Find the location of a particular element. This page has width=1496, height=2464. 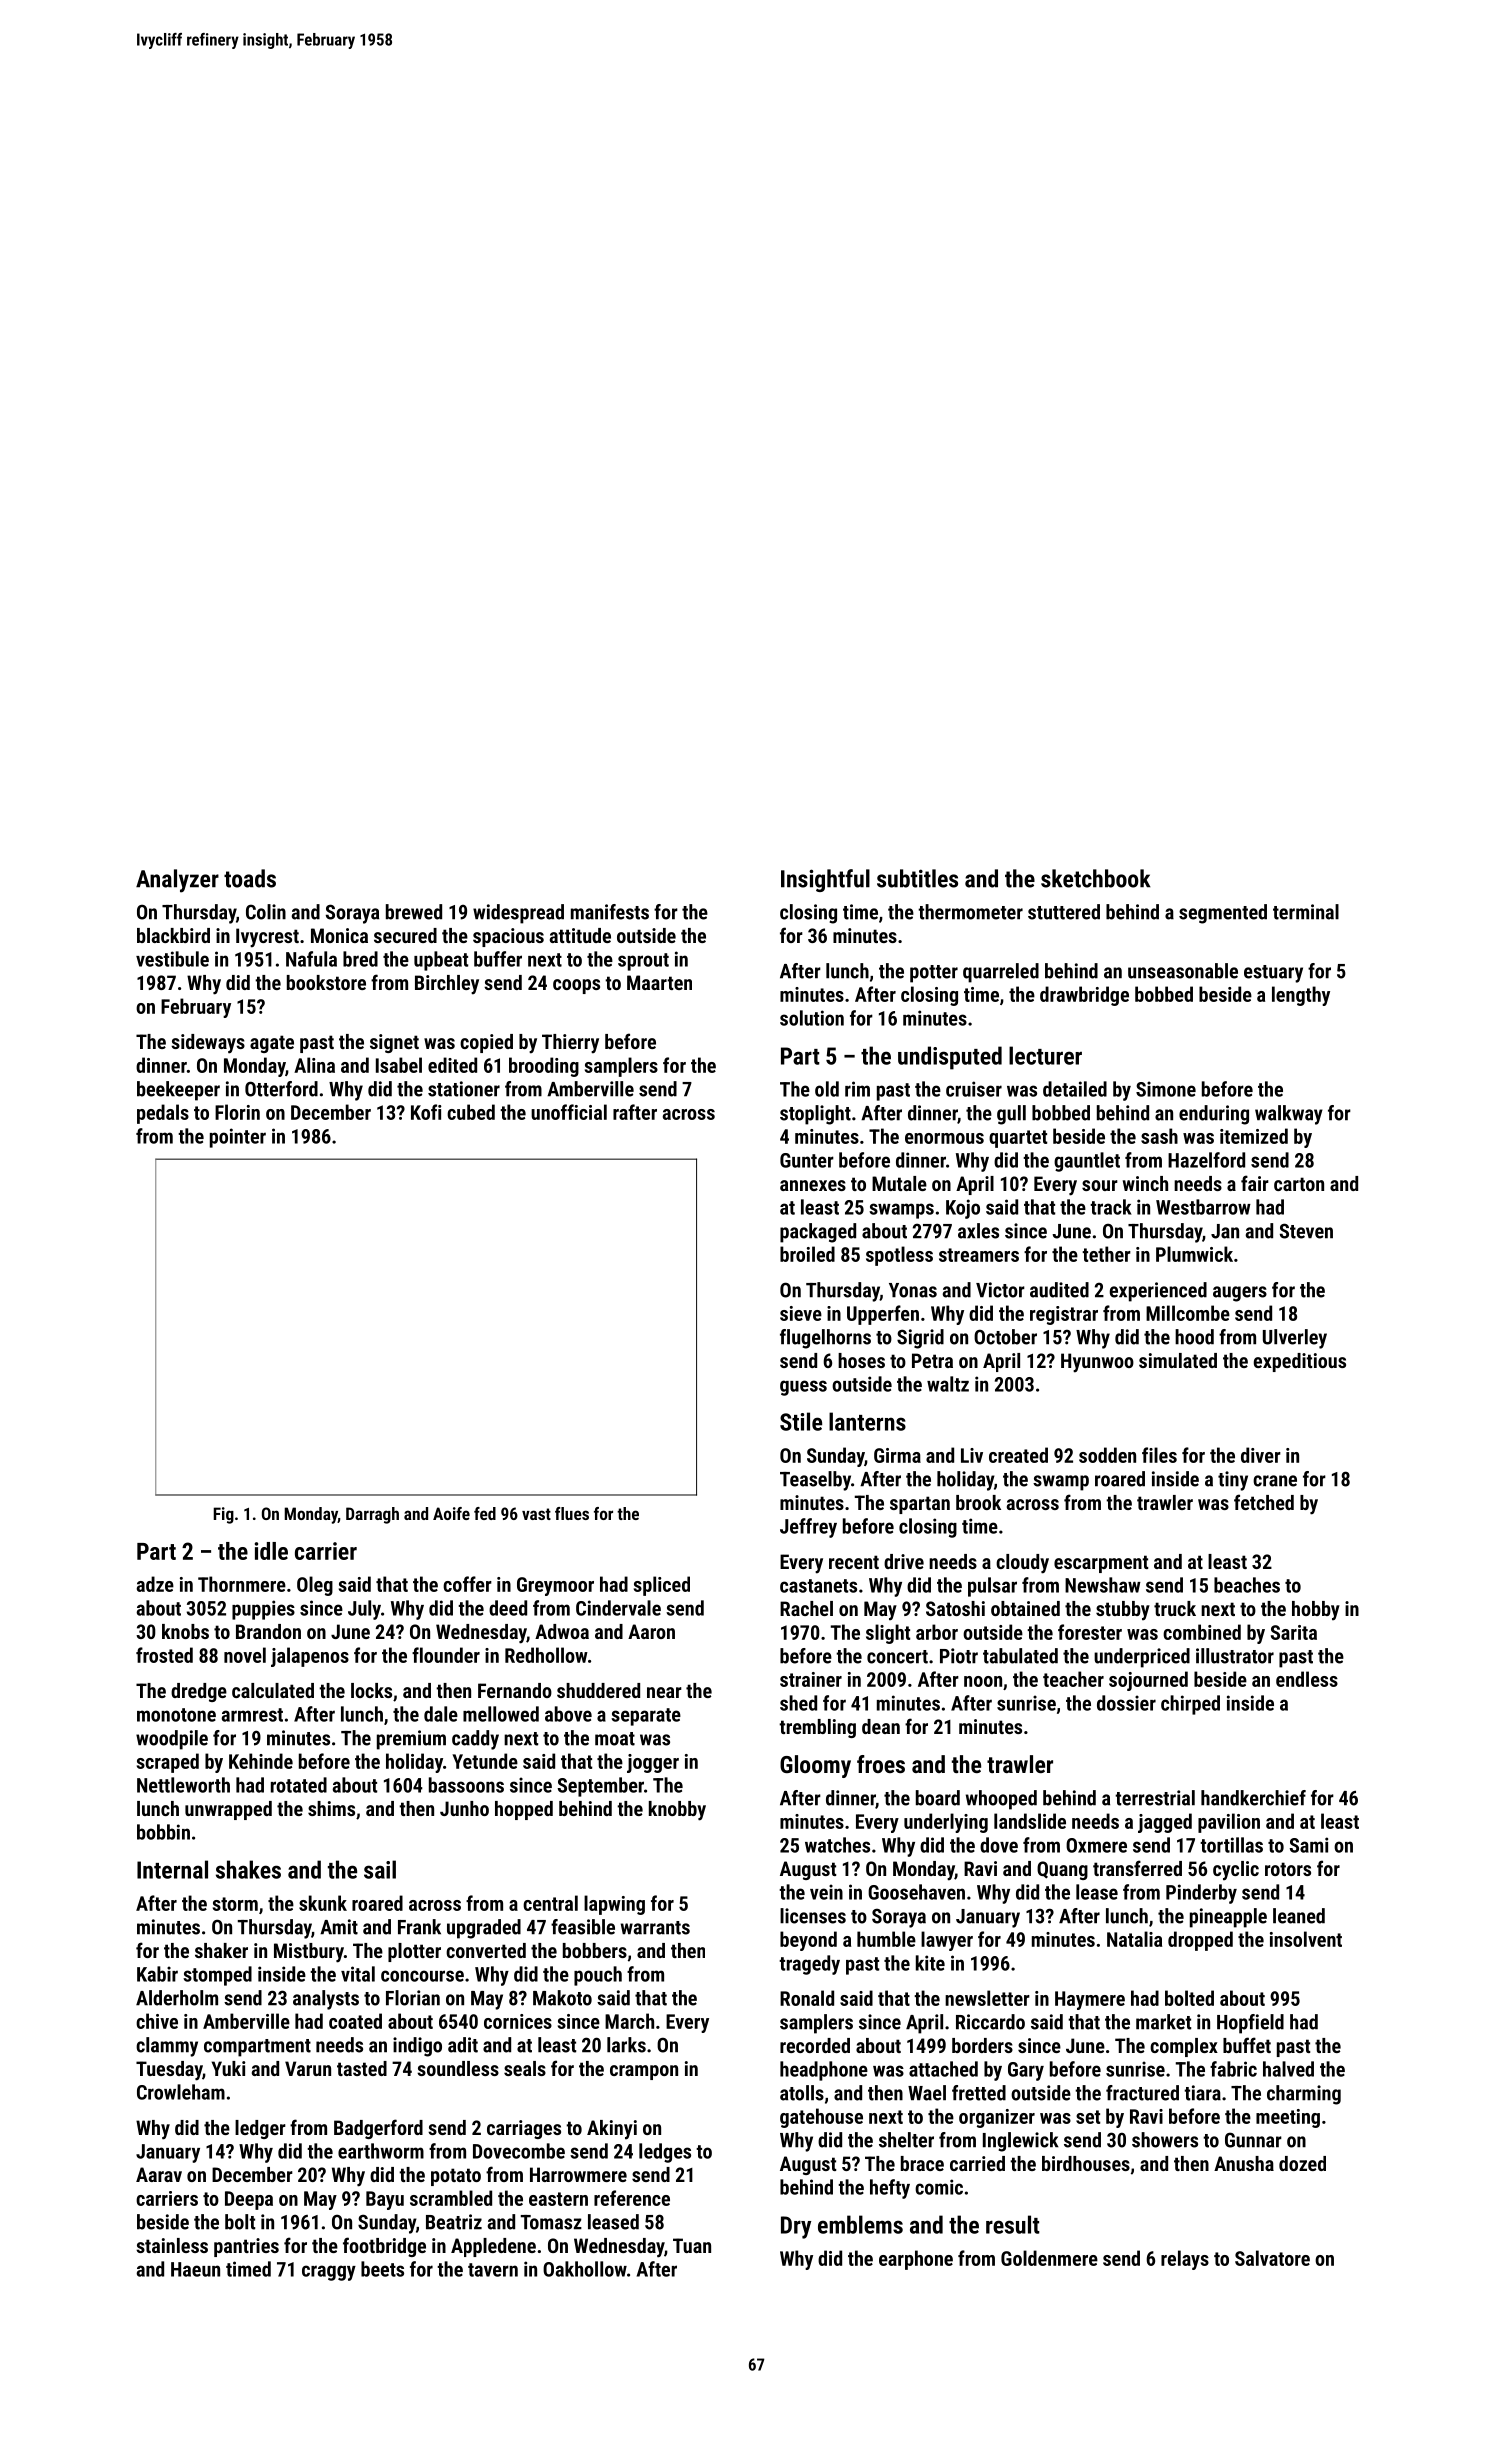

track is located at coordinates (1111, 1207).
